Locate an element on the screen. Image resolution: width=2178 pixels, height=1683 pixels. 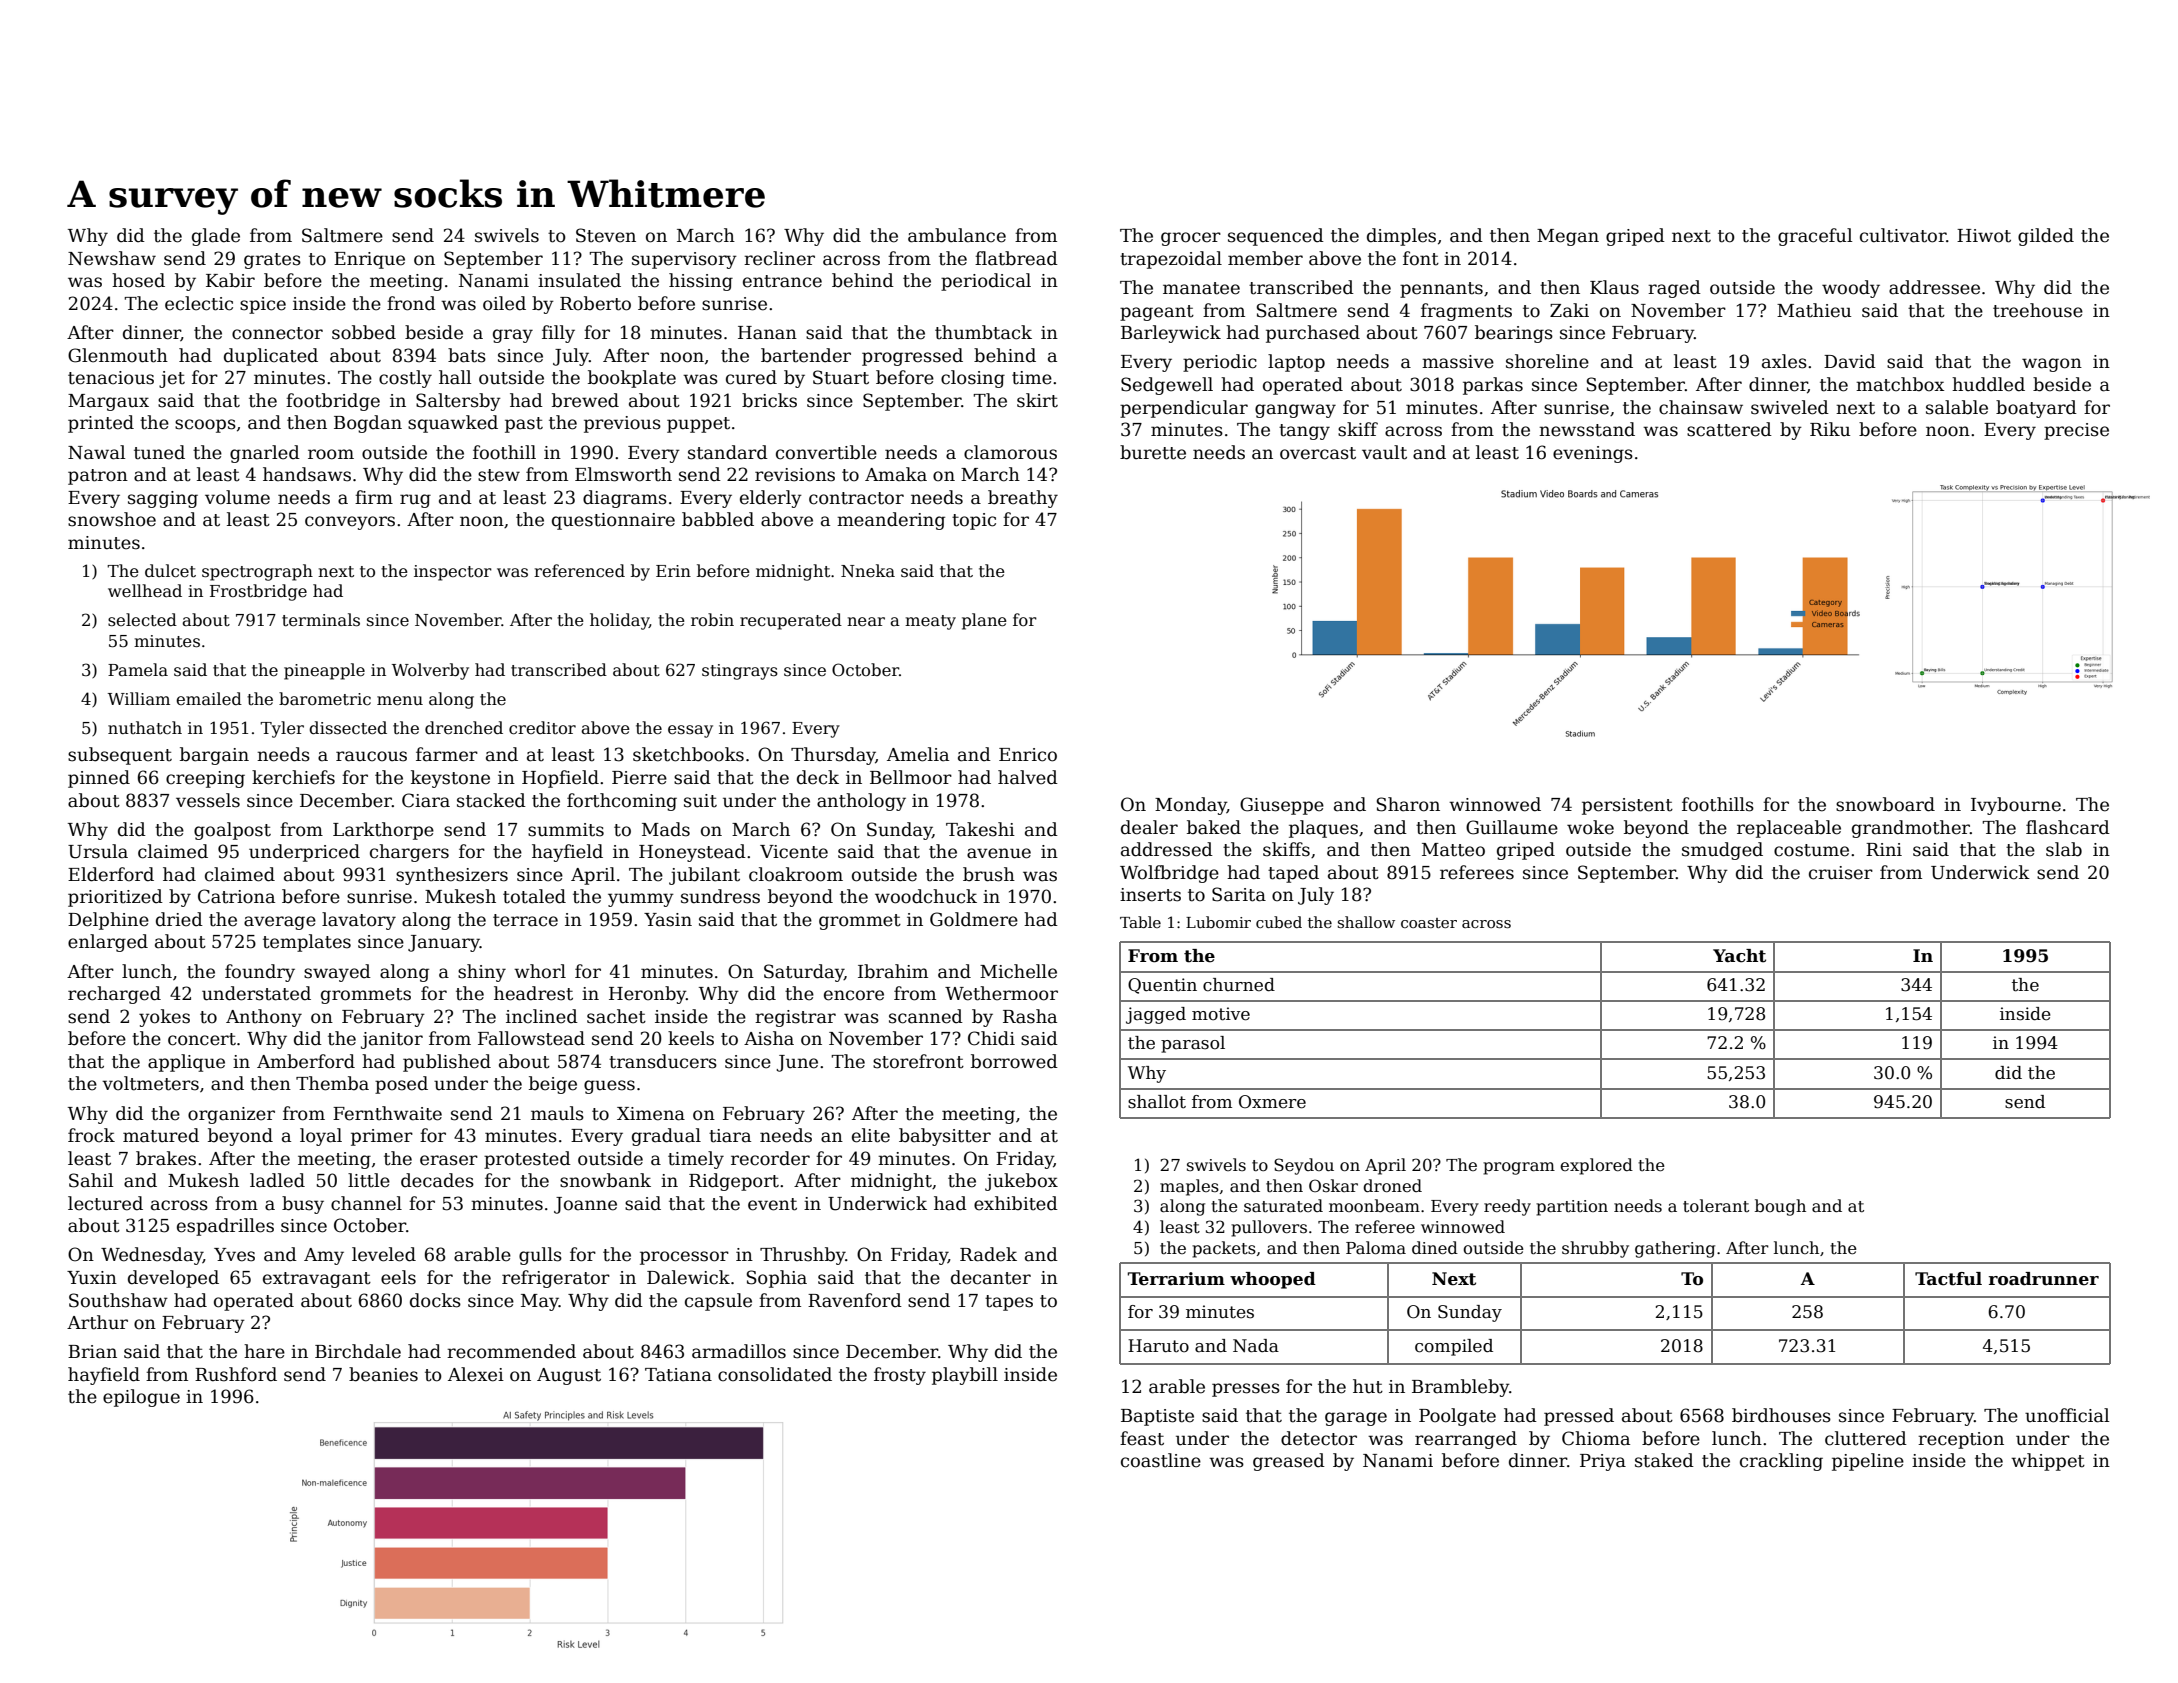
Sahil is located at coordinates (91, 1180).
